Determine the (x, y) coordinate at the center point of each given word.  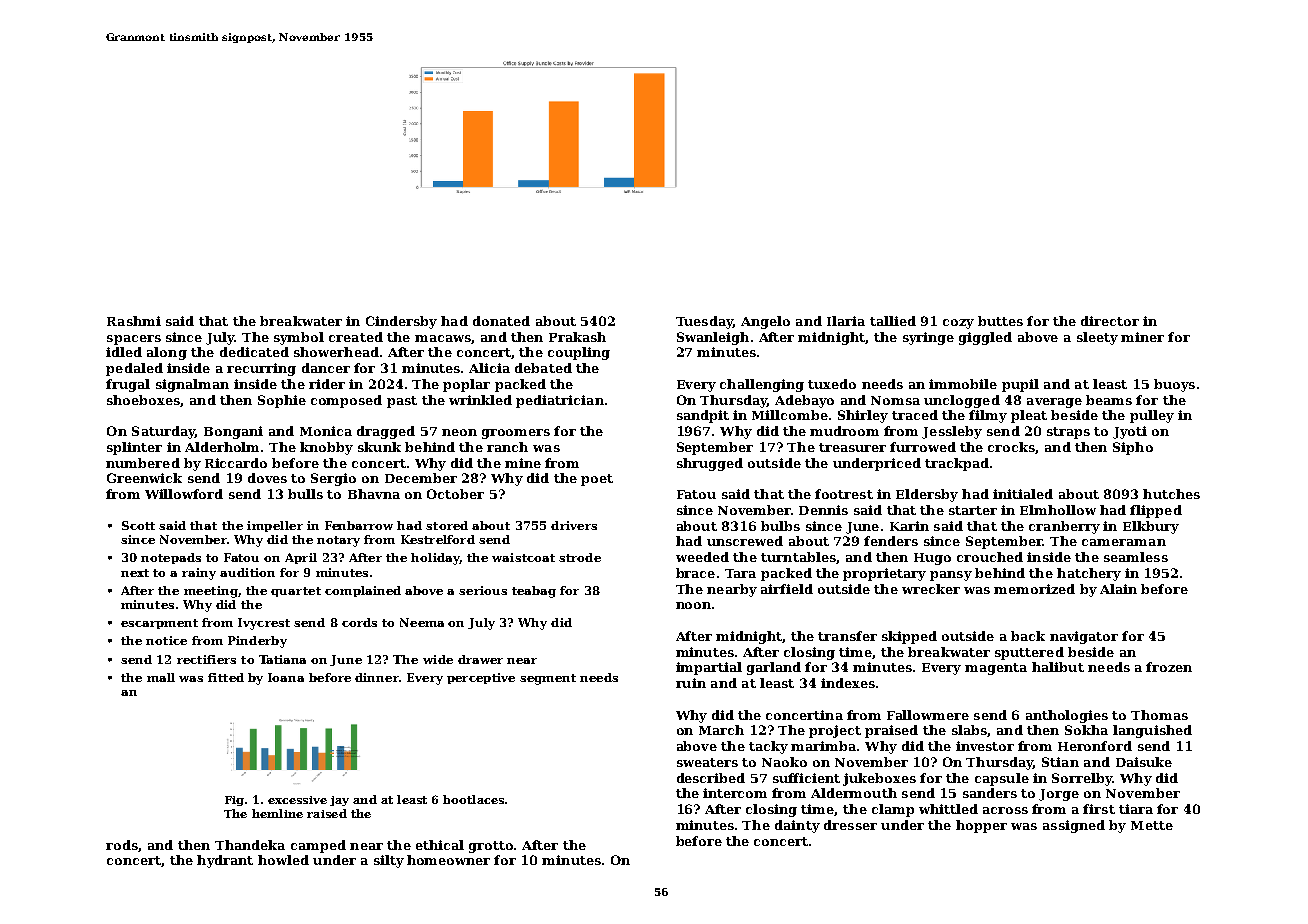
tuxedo (832, 384)
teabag (534, 592)
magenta (996, 669)
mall (161, 677)
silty (389, 861)
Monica (326, 431)
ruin (691, 683)
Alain (1118, 589)
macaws (443, 338)
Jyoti (1130, 432)
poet (597, 480)
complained (363, 591)
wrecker (931, 589)
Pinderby (257, 642)
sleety (1097, 338)
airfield (787, 589)
